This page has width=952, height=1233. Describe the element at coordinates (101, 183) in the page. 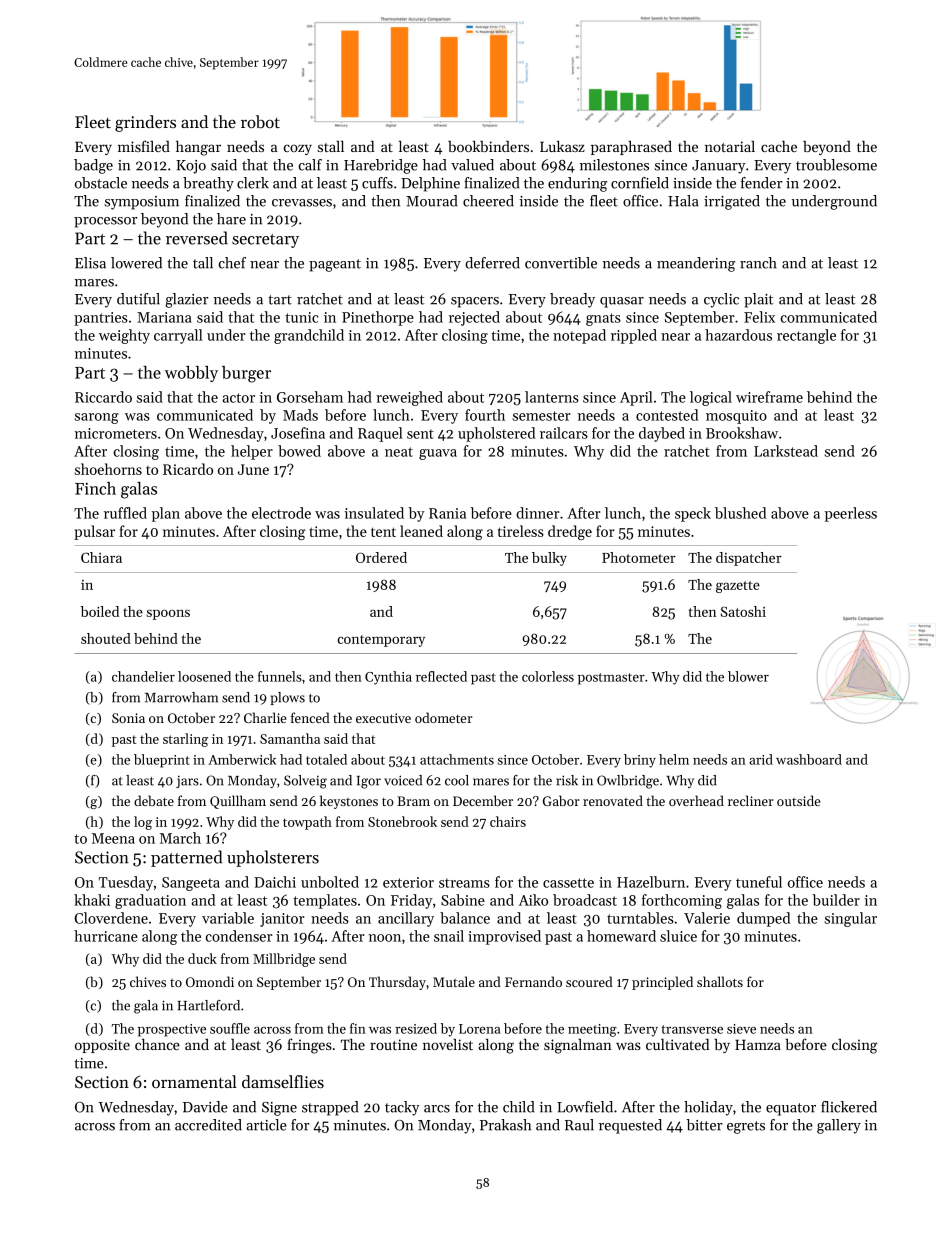

I see `obstacle` at that location.
